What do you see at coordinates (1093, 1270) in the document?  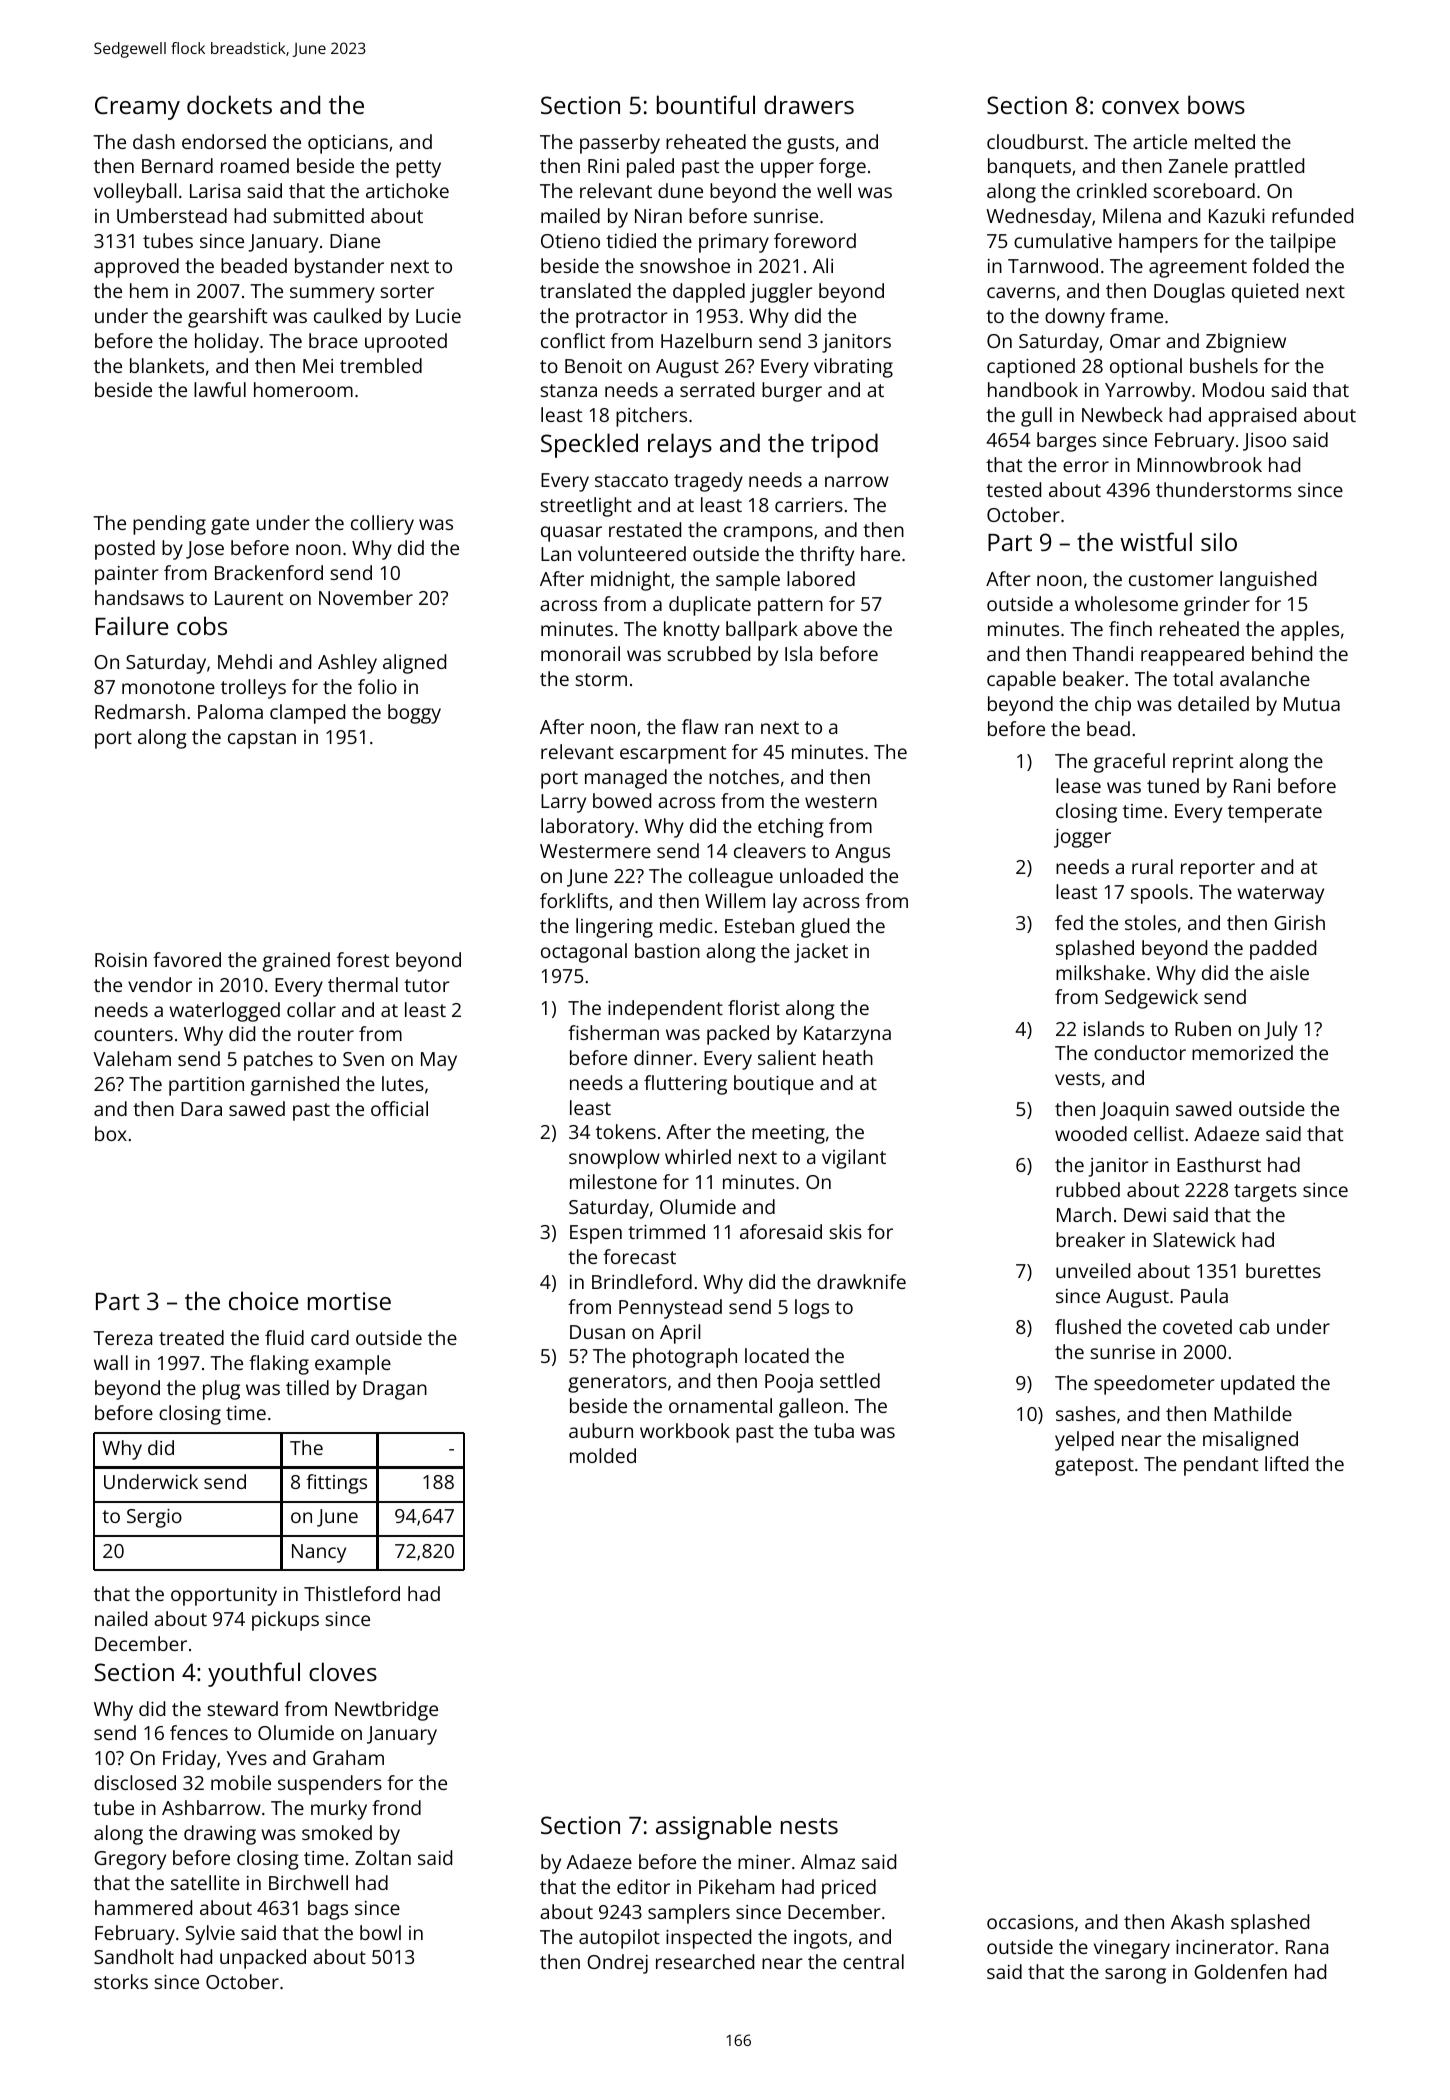 I see `unveiled` at bounding box center [1093, 1270].
